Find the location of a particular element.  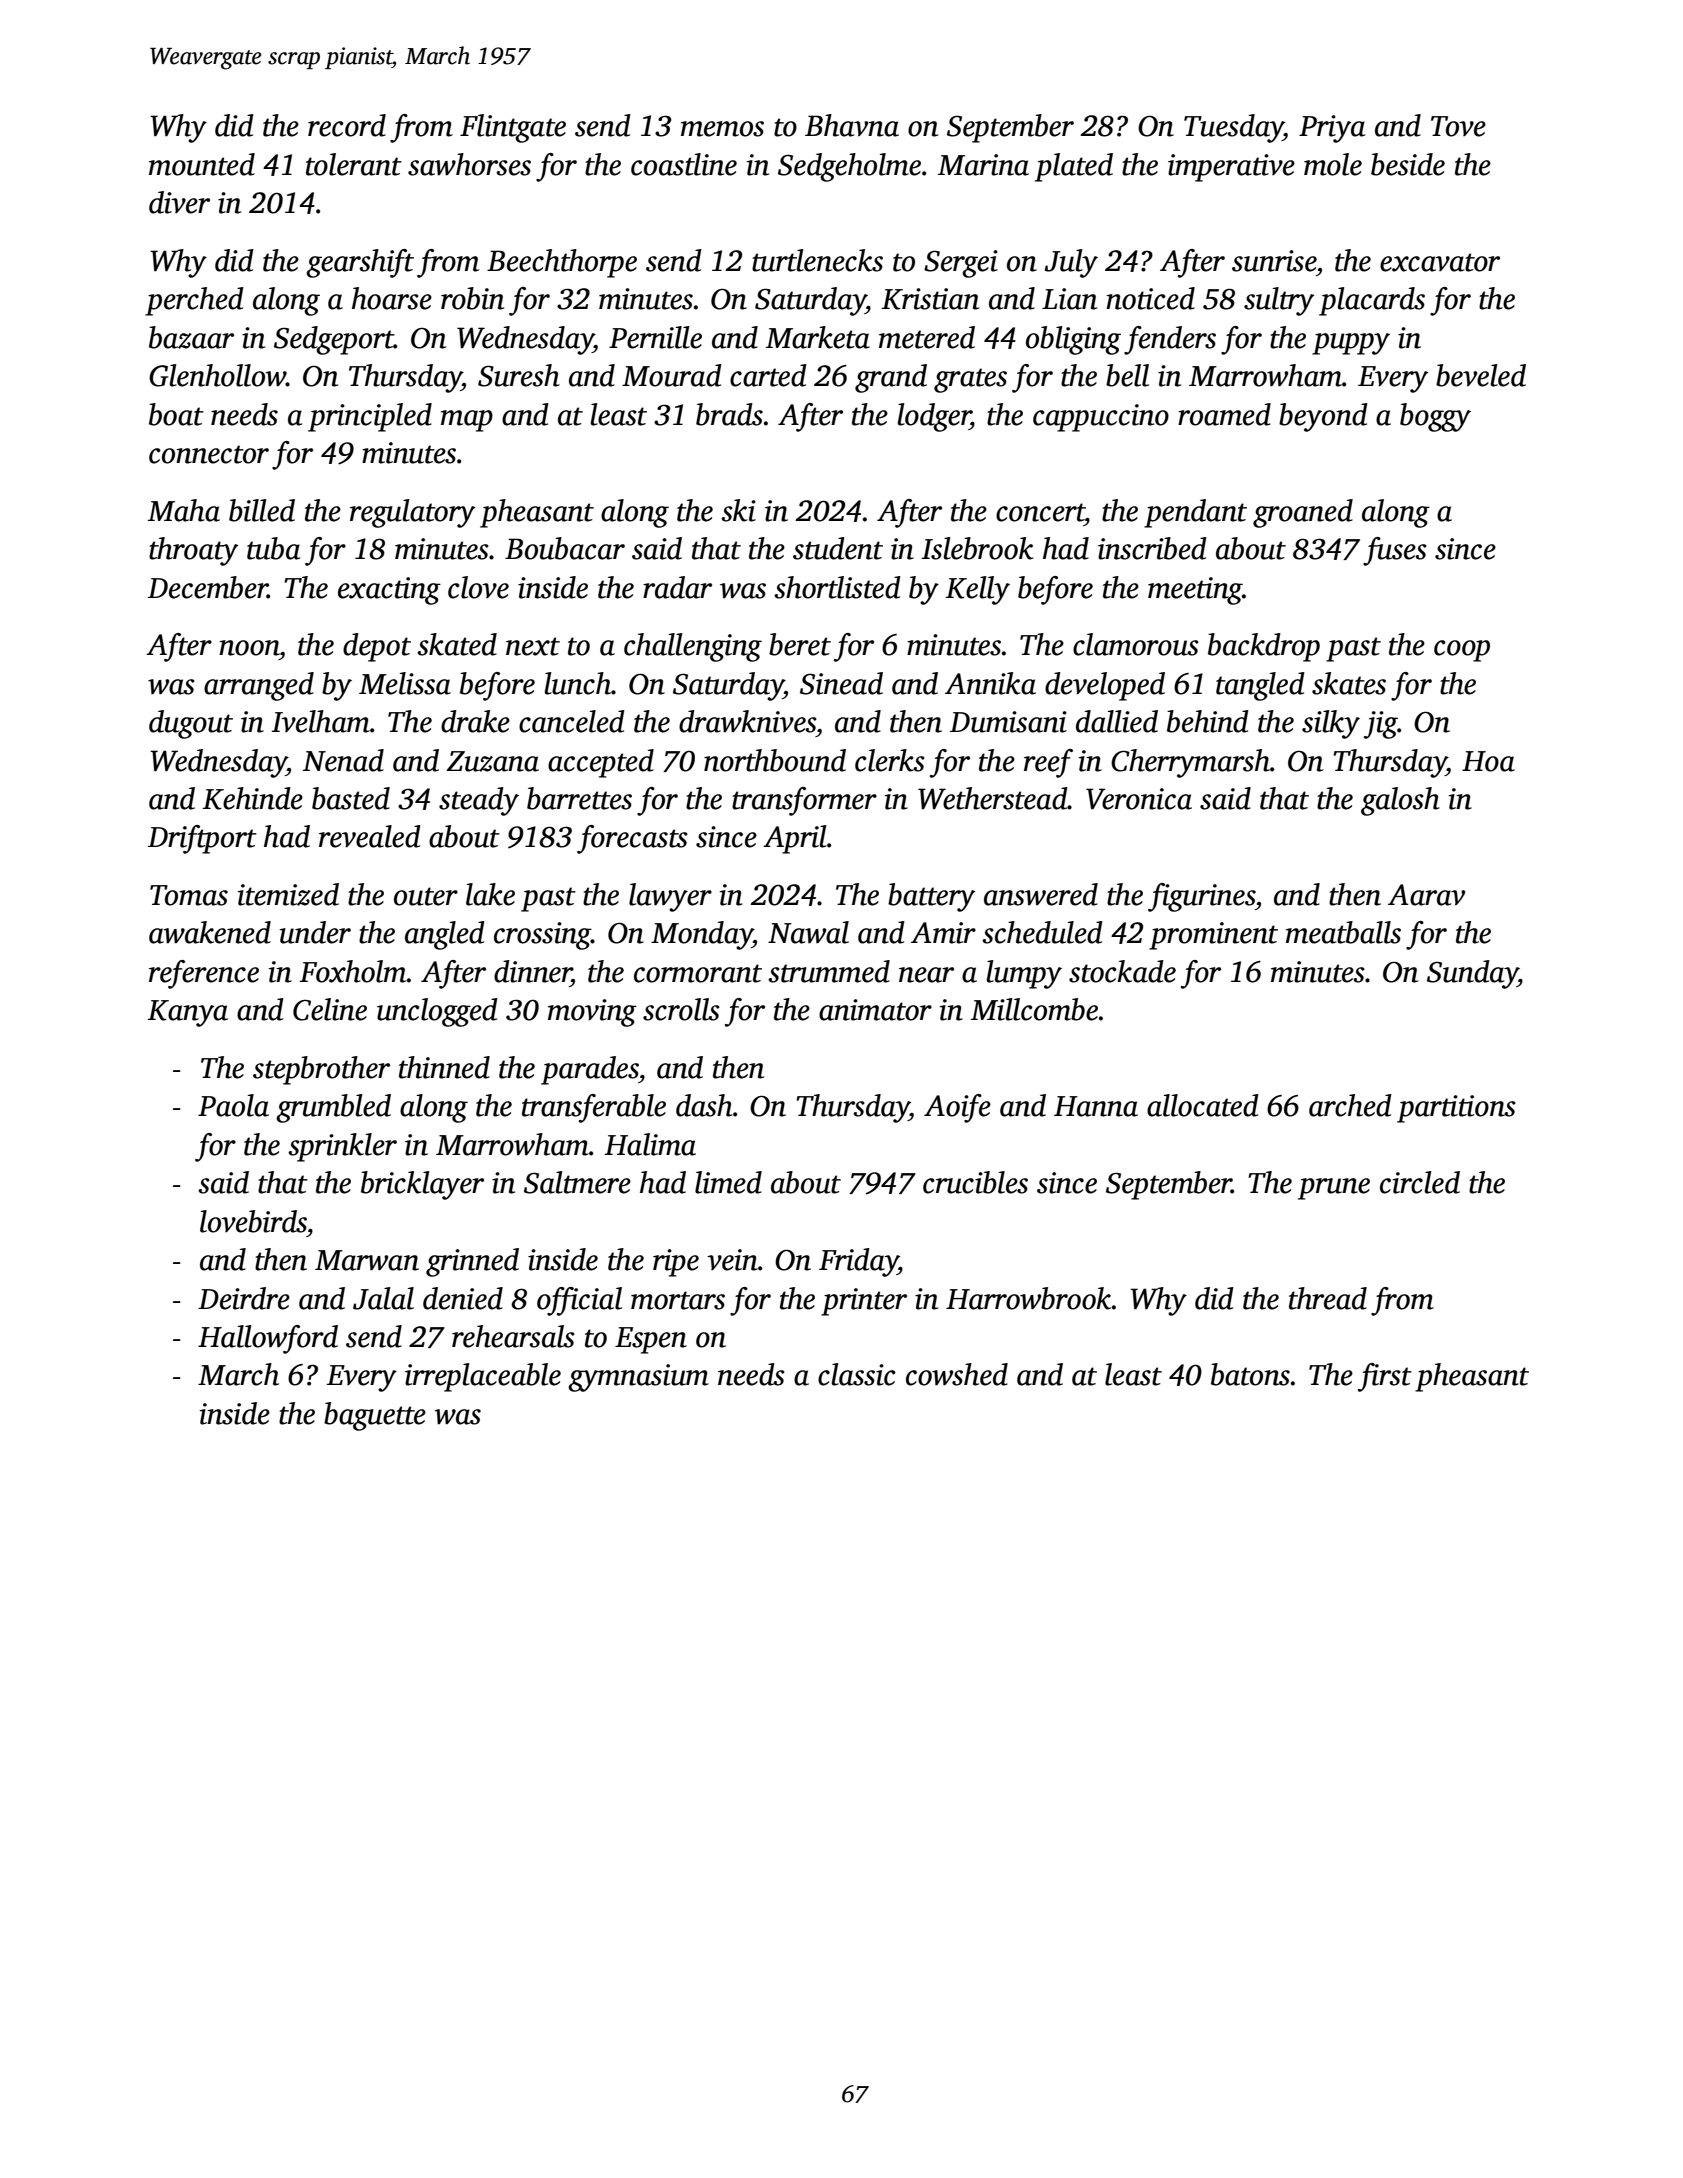

Sedgeholme is located at coordinates (849, 167).
